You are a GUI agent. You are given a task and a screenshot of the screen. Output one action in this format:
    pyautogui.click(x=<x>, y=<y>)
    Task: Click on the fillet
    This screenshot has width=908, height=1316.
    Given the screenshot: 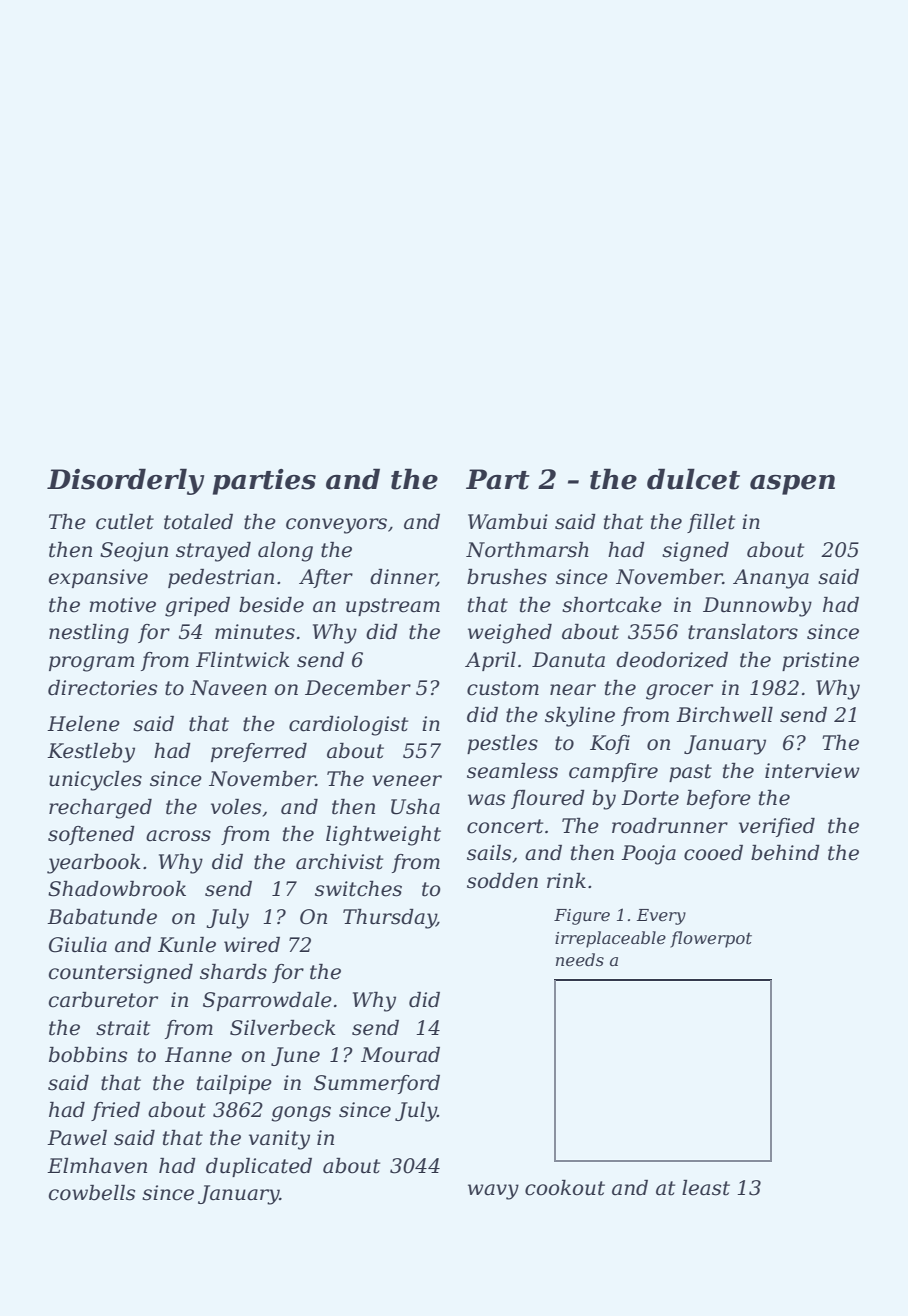 What is the action you would take?
    pyautogui.click(x=711, y=523)
